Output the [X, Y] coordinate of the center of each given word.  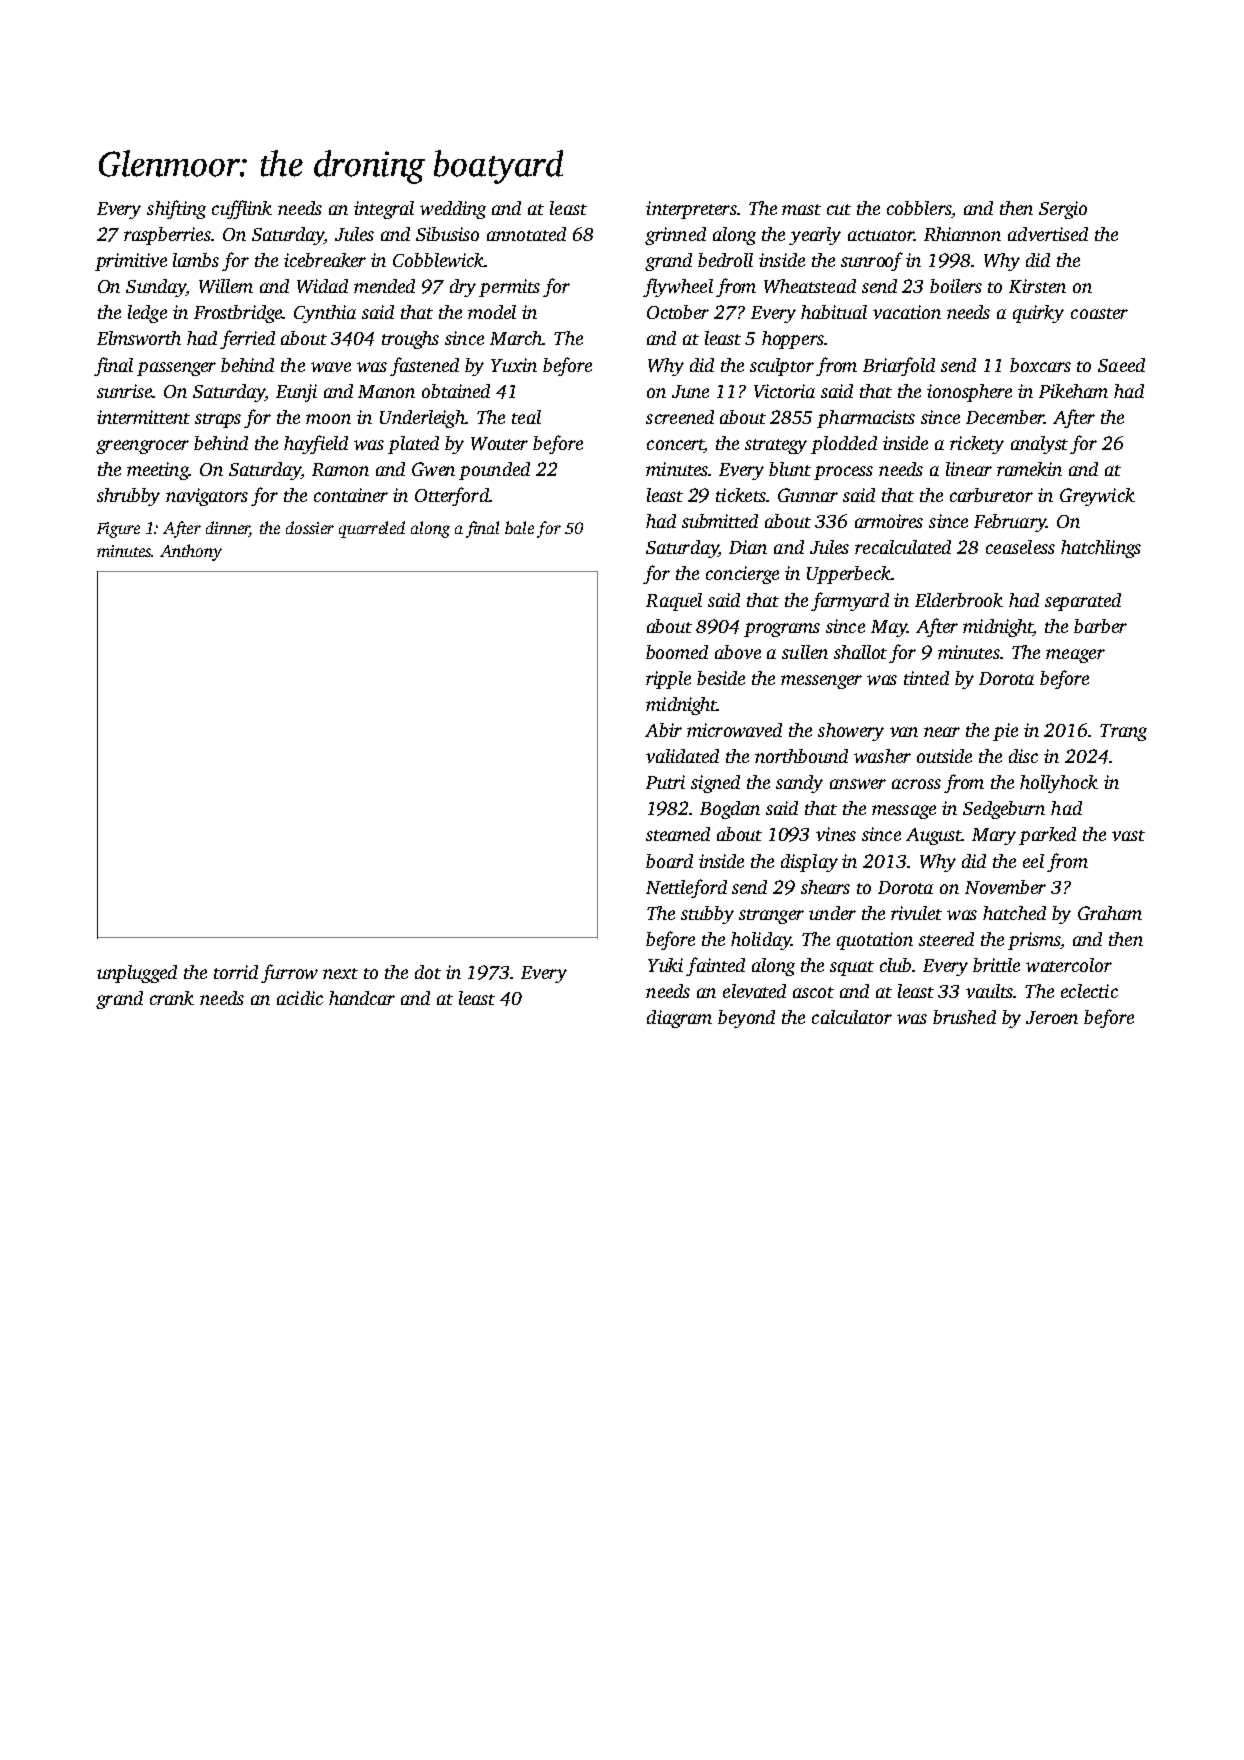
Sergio [1063, 210]
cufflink [242, 209]
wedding [453, 210]
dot [428, 972]
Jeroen [1052, 1017]
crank [172, 998]
